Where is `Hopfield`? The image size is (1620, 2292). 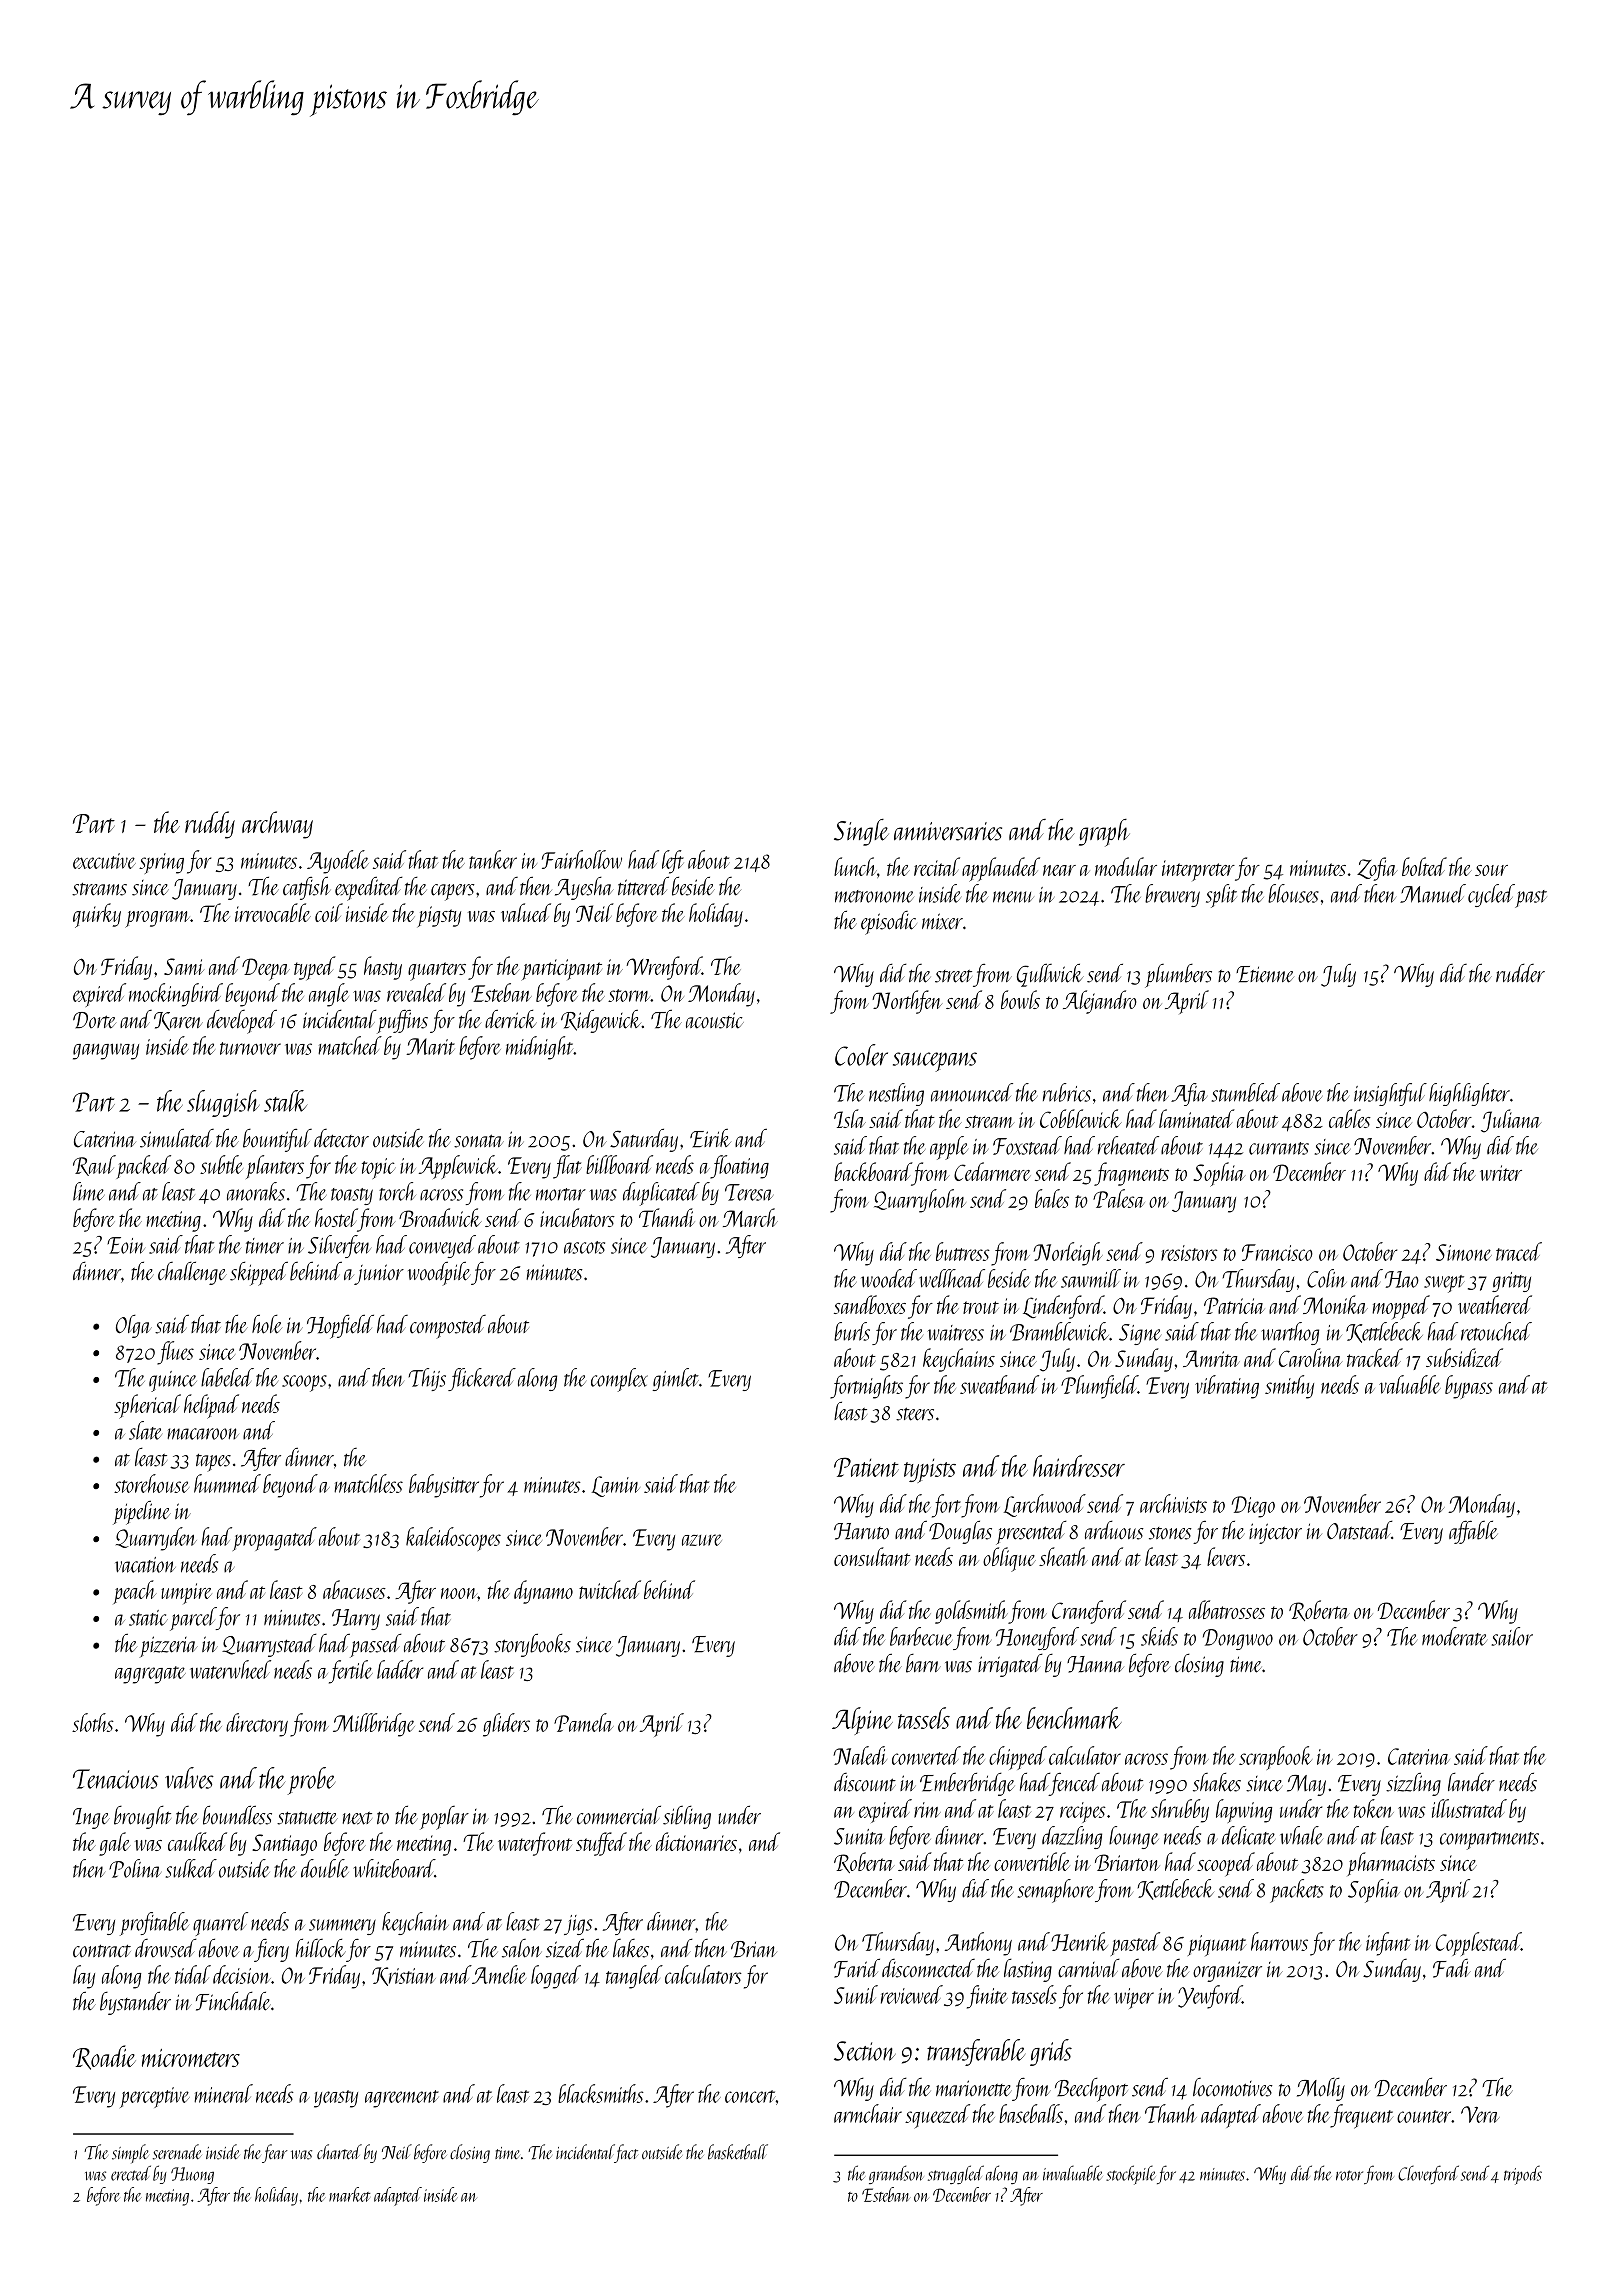
Hopfield is located at coordinates (340, 1326).
